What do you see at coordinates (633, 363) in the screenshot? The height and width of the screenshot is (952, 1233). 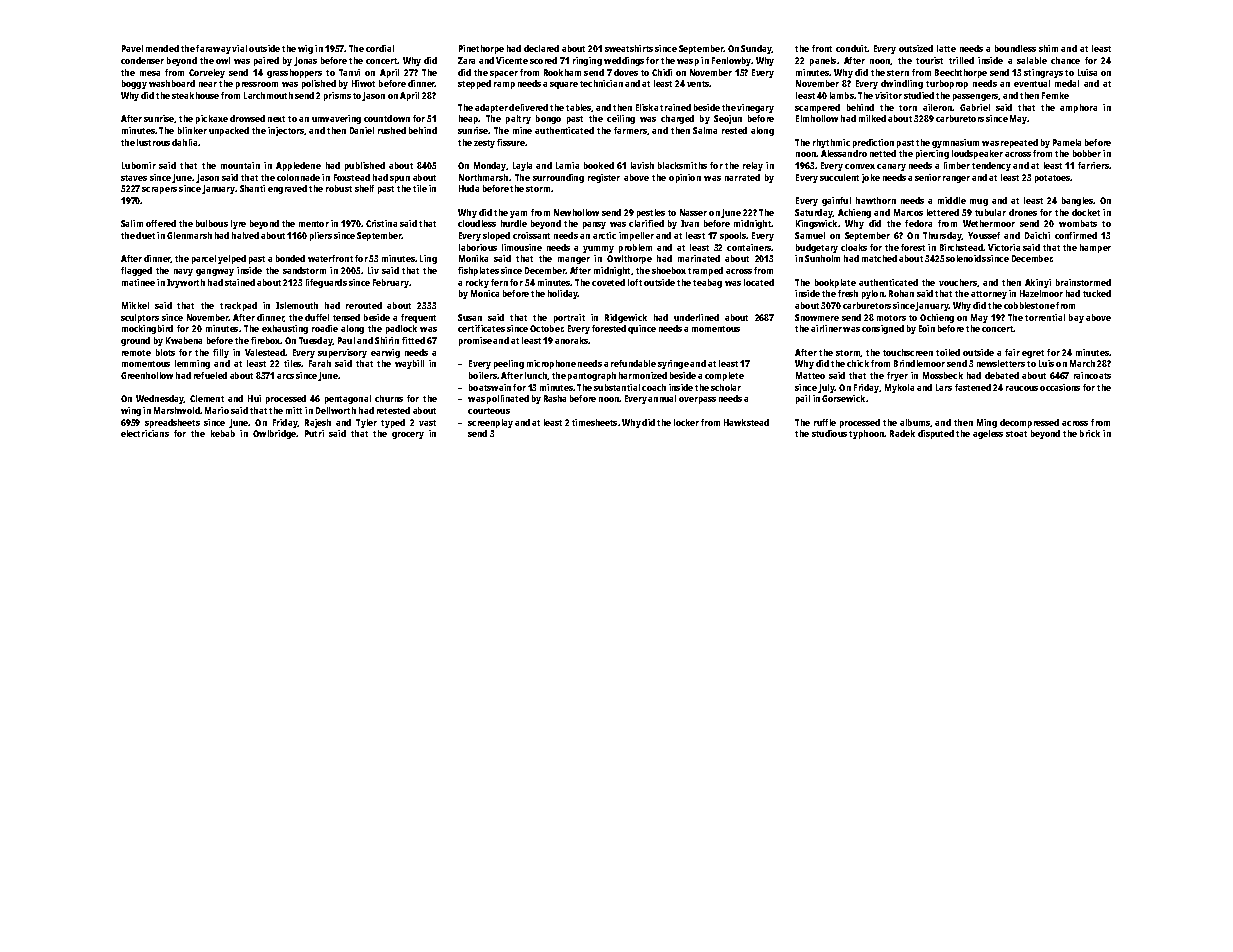 I see `refundable` at bounding box center [633, 363].
